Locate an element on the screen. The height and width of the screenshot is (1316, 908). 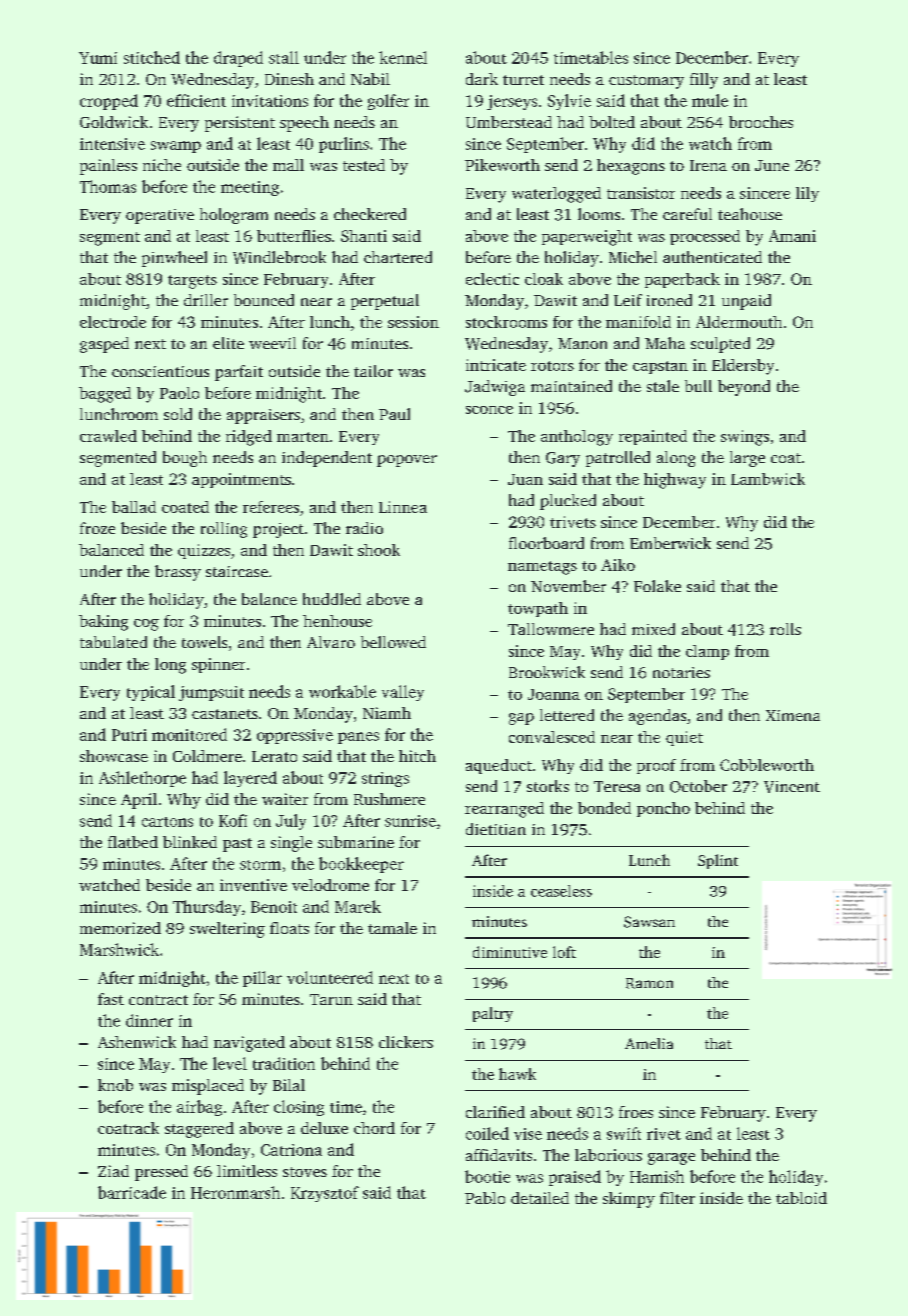
tested is located at coordinates (364, 165).
